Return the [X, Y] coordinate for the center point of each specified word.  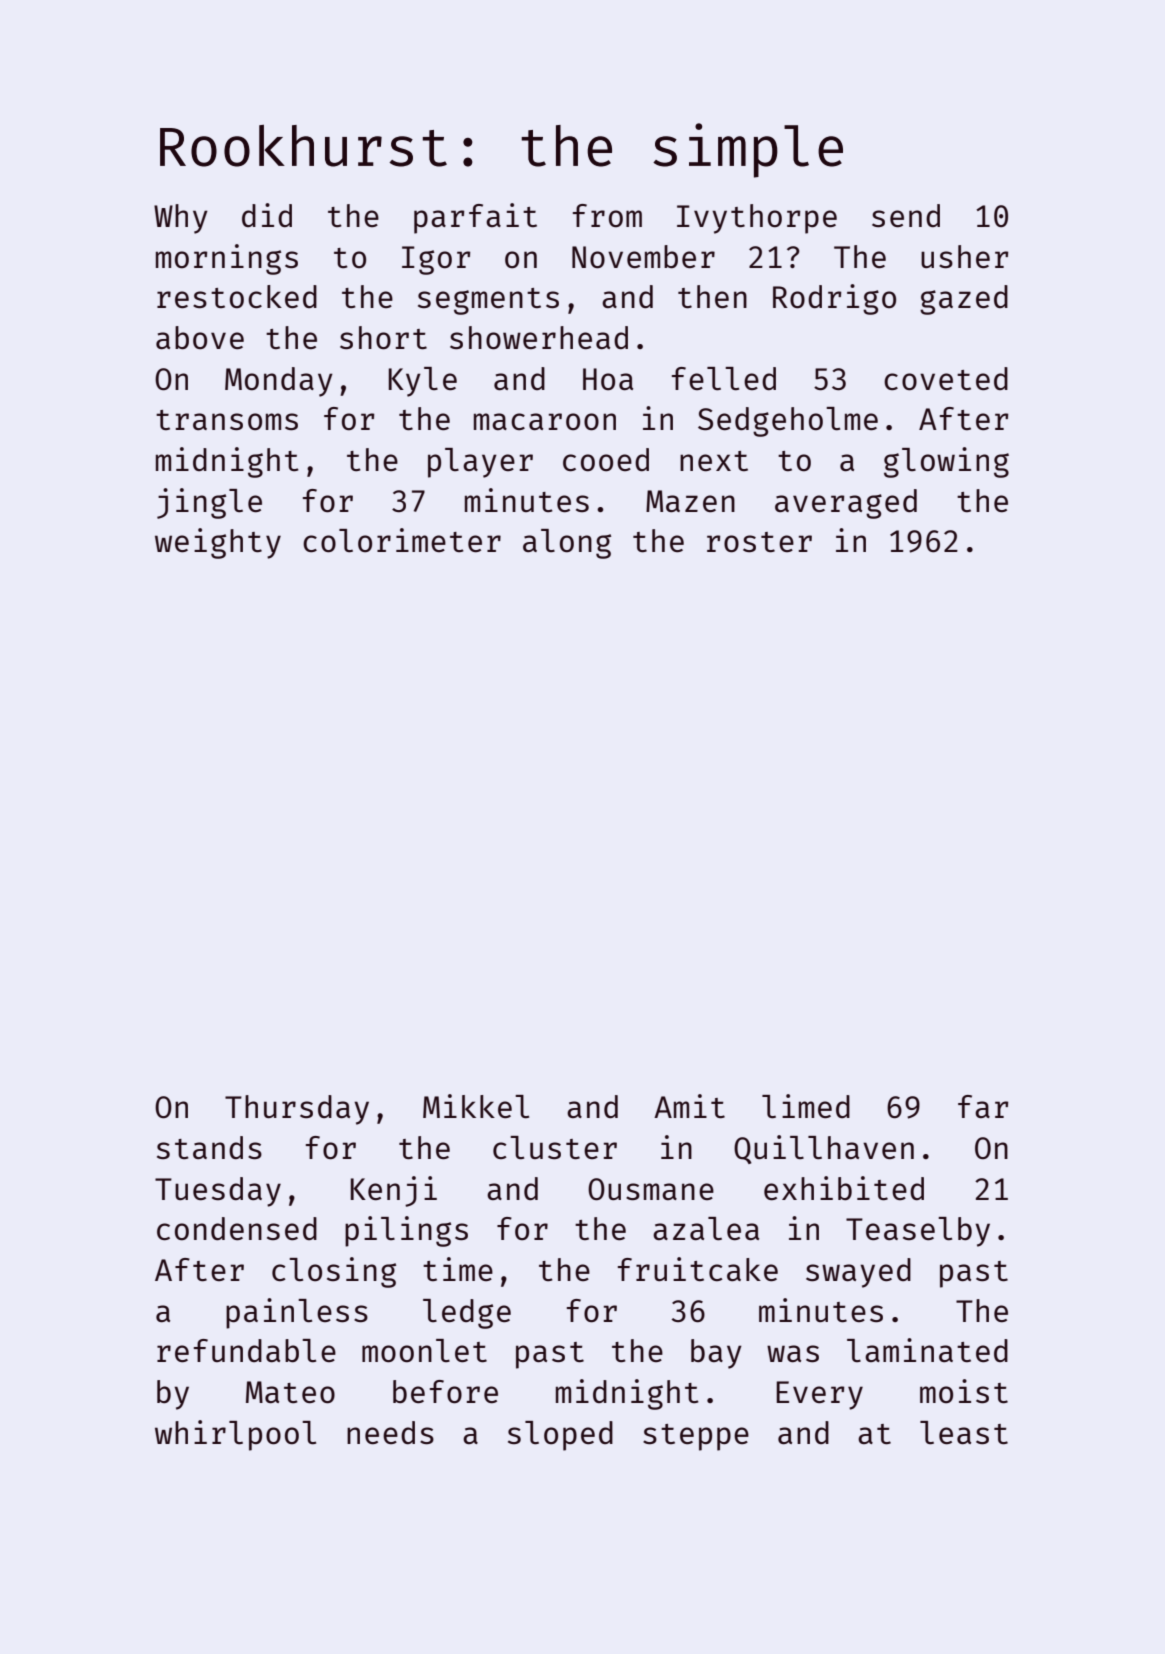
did [267, 215]
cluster [555, 1147]
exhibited [844, 1188]
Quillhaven [824, 1149]
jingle [209, 503]
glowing [946, 462]
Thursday [297, 1110]
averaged [846, 504]
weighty [218, 543]
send [906, 215]
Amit [689, 1106]
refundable [246, 1350]
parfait [475, 218]
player [480, 463]
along [567, 544]
